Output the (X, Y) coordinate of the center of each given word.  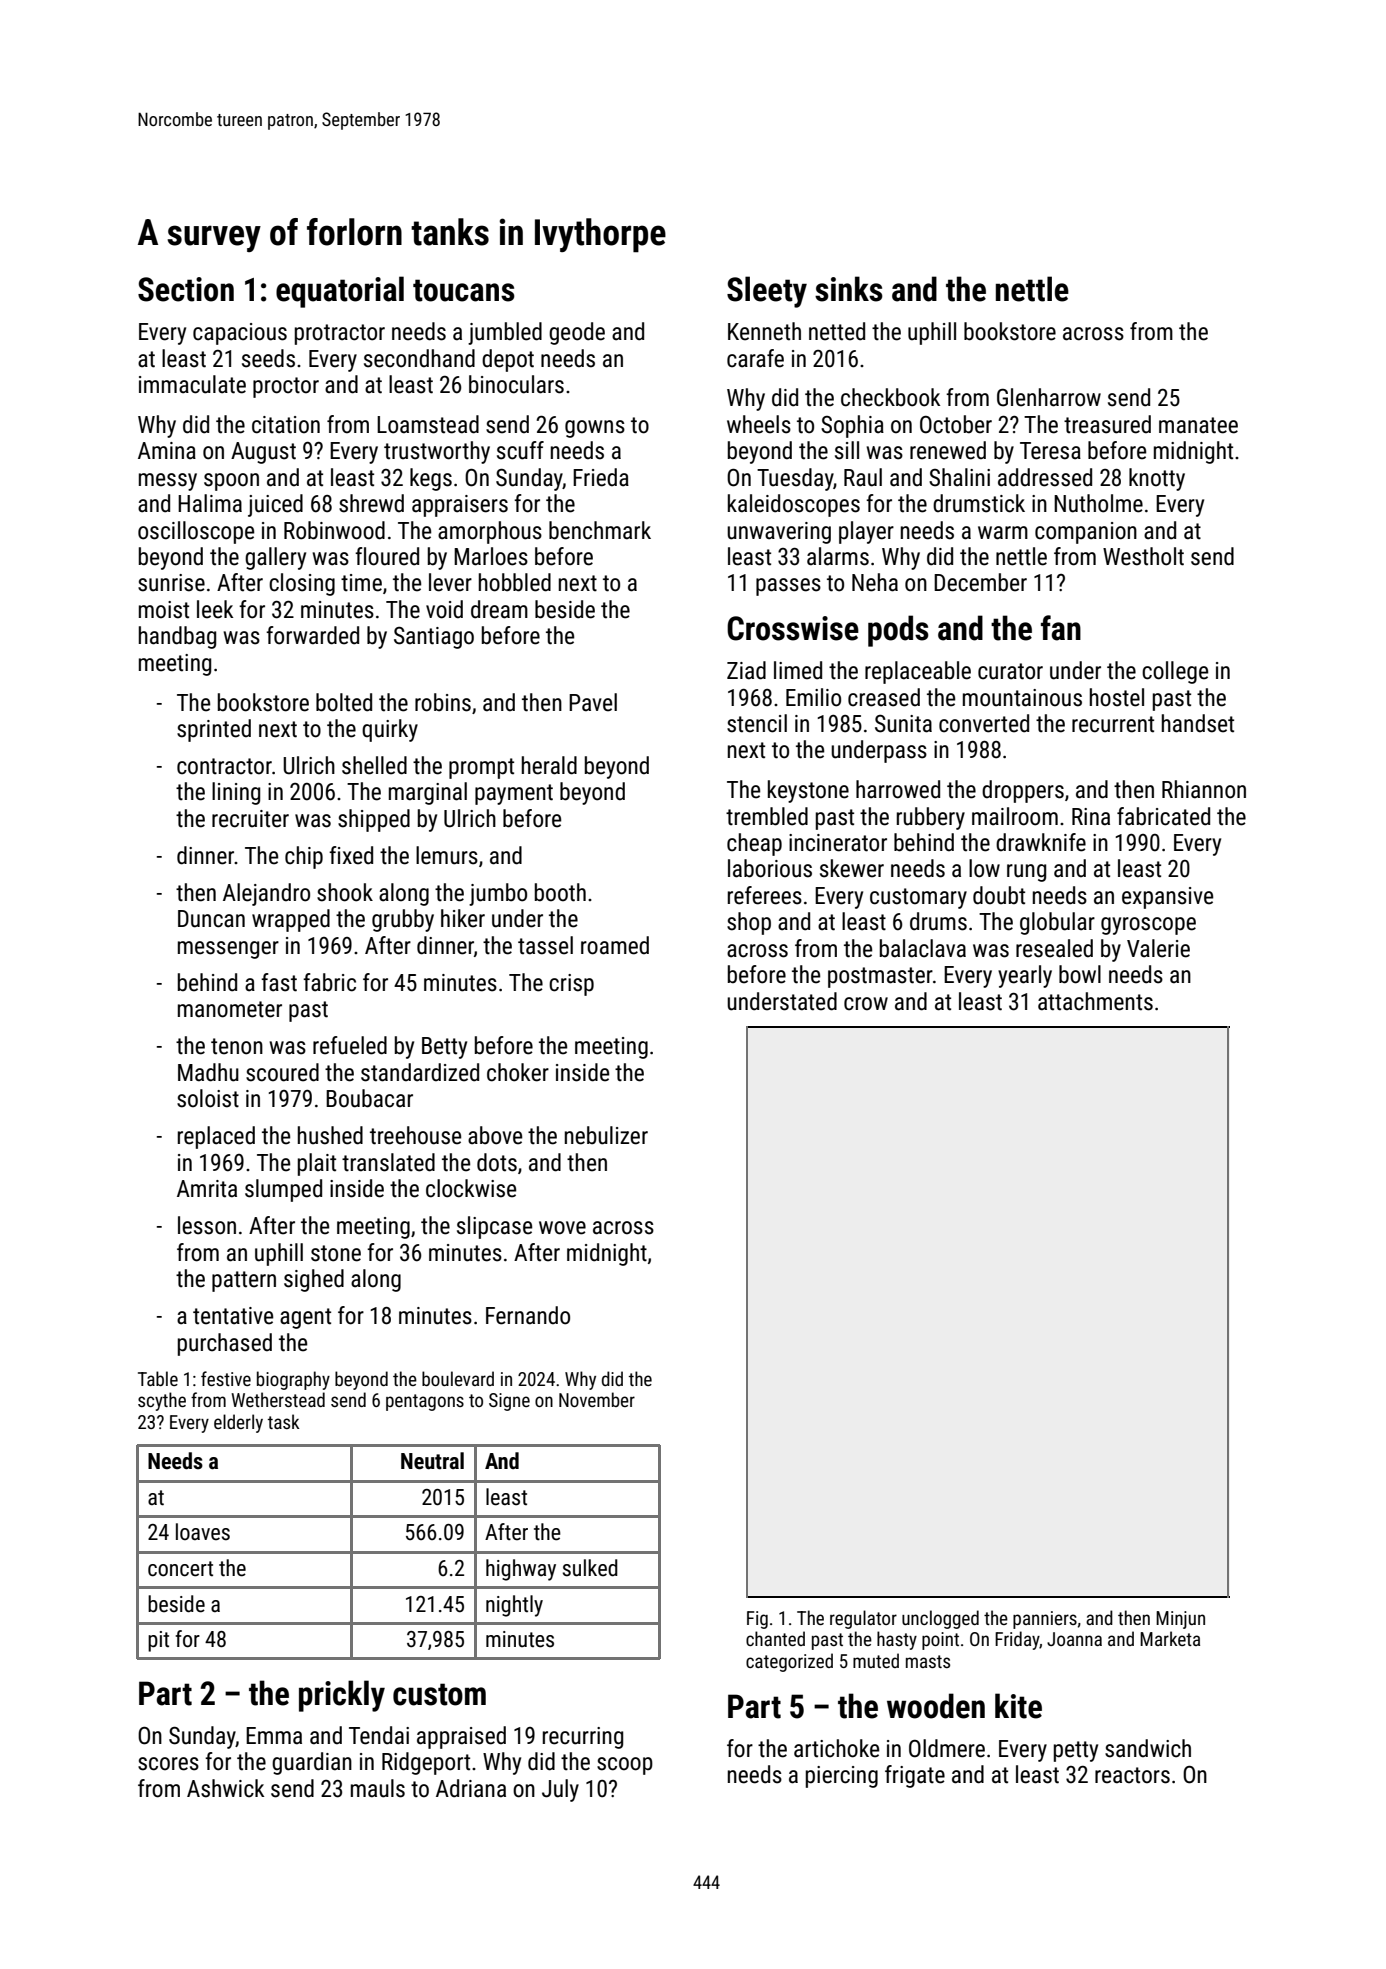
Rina (1091, 817)
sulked (590, 1568)
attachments (1095, 1001)
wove (562, 1228)
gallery (275, 558)
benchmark (600, 530)
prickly (342, 1696)
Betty (444, 1048)
